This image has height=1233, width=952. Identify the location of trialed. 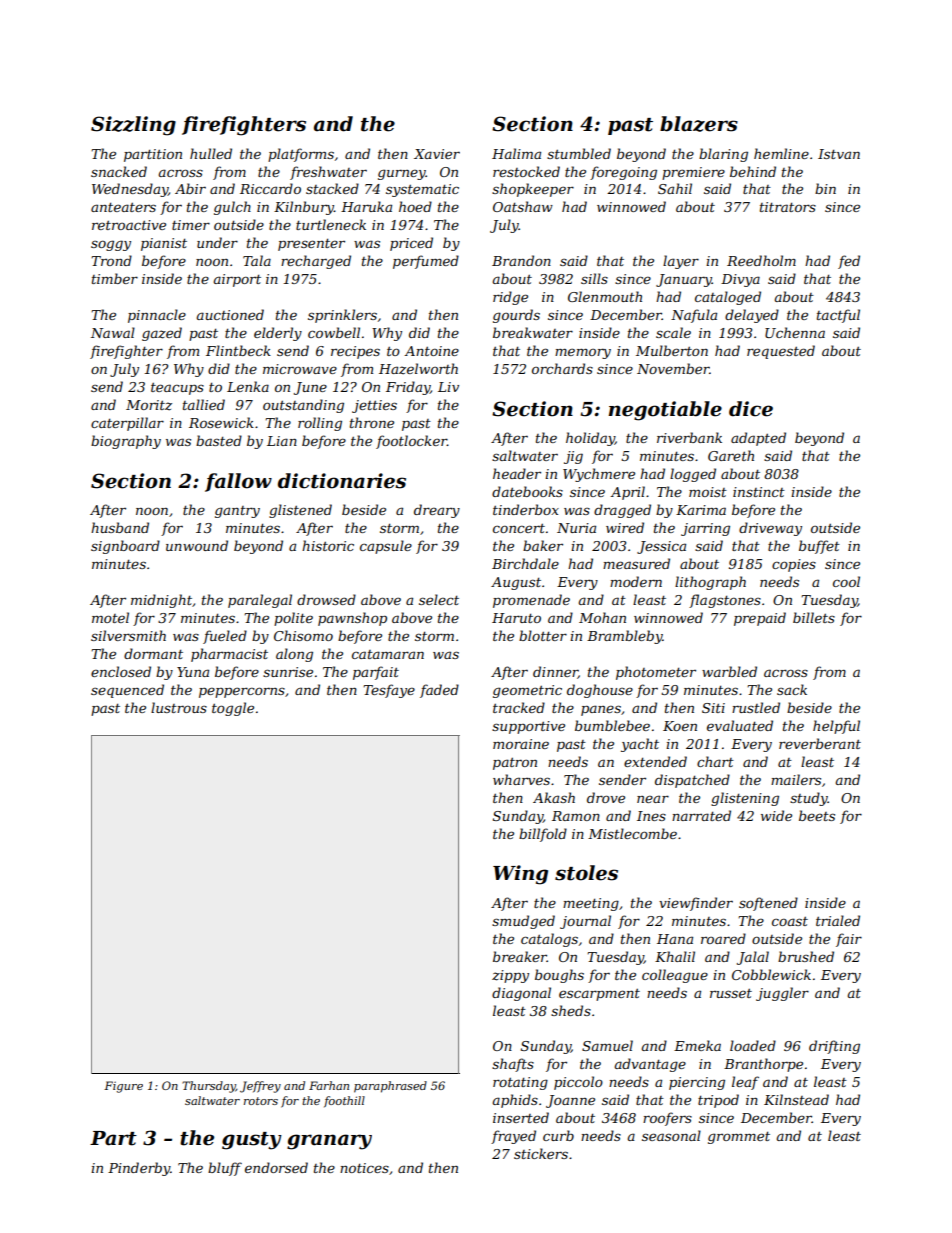
(838, 920).
